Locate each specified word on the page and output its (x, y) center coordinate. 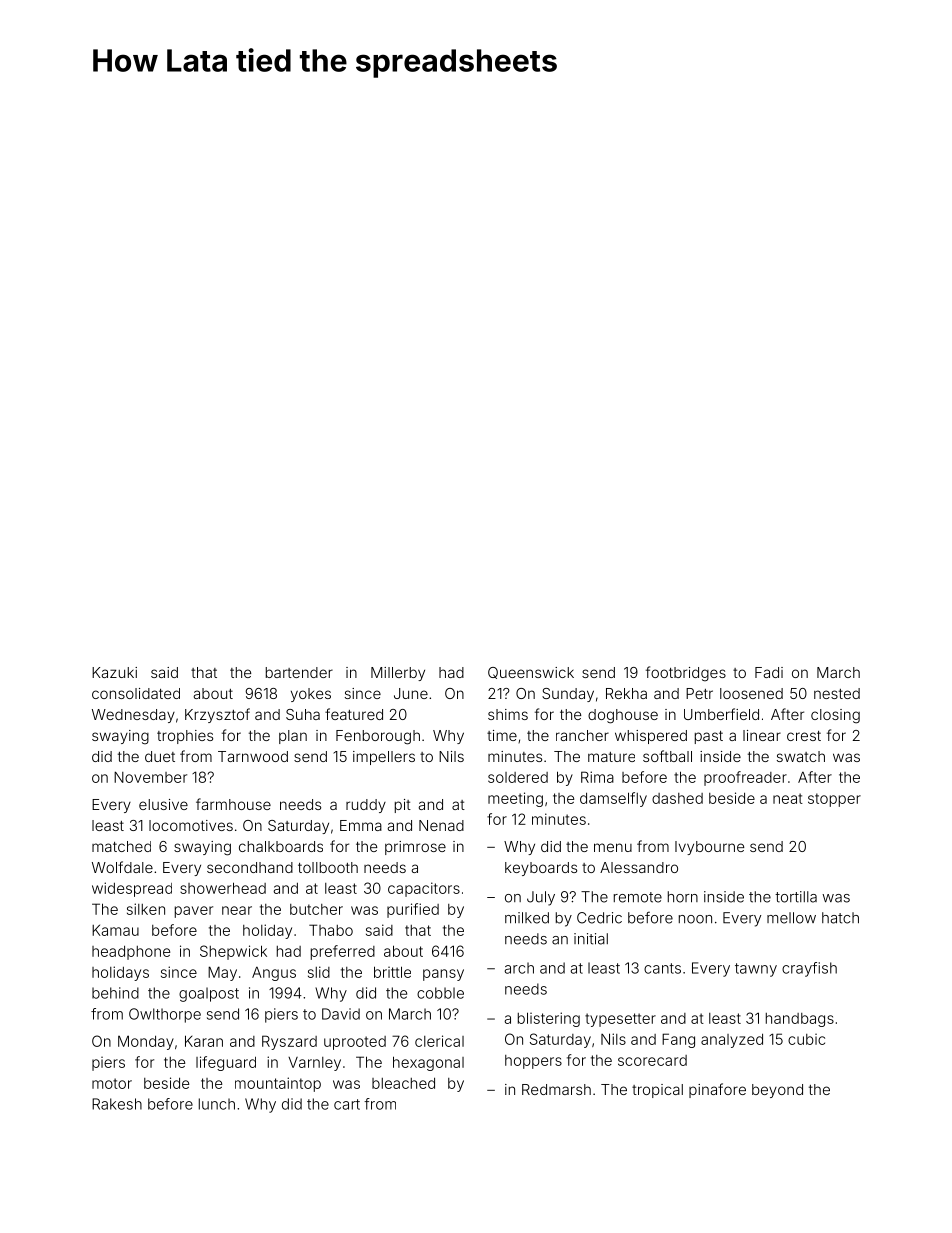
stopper (834, 800)
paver (194, 912)
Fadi (769, 672)
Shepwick (233, 952)
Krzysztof (217, 715)
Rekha (626, 693)
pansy (443, 975)
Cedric (599, 918)
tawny (756, 970)
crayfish (809, 969)
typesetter (620, 1020)
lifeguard (226, 1063)
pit (403, 806)
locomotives (191, 825)
